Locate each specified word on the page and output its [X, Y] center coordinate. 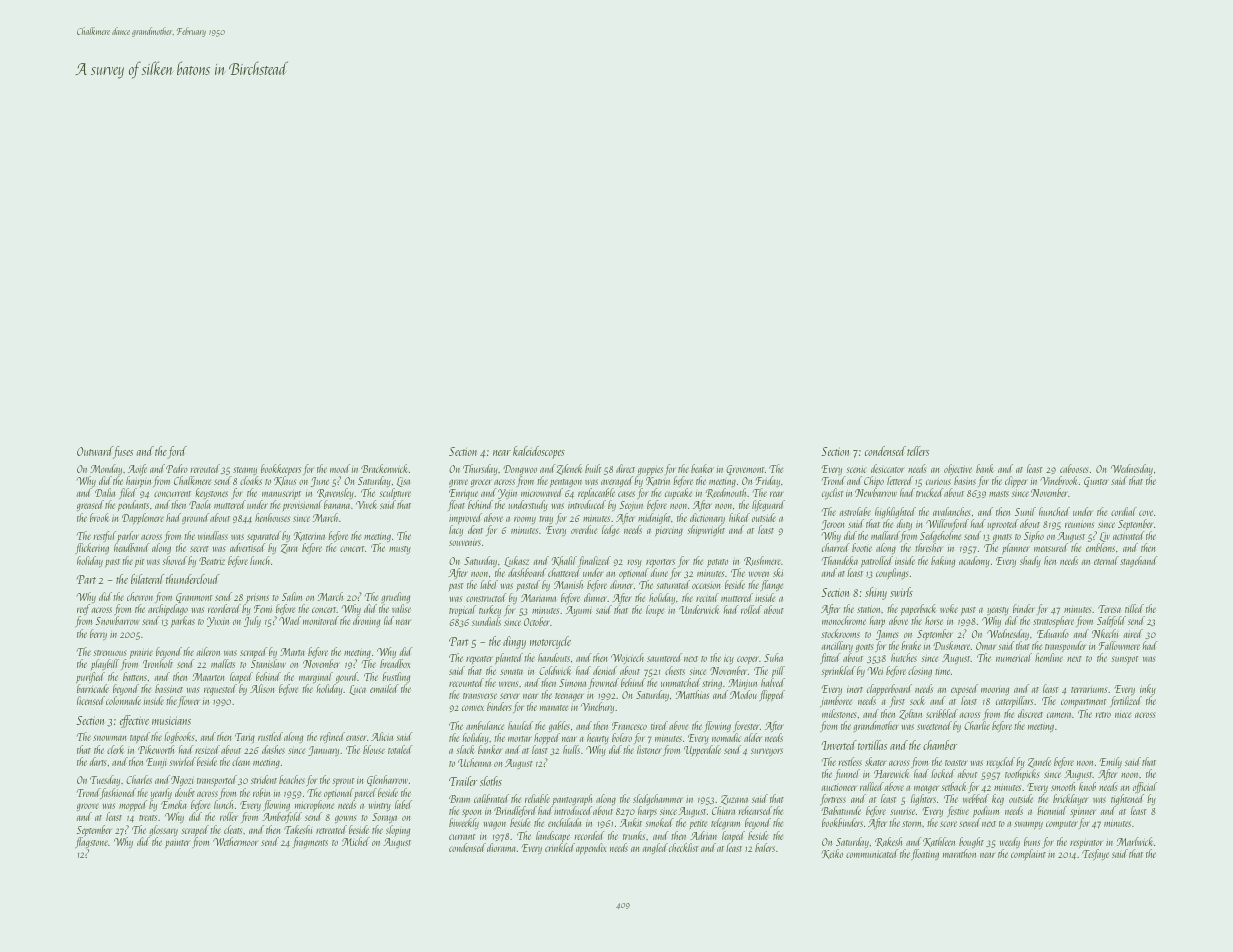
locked [943, 773]
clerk [115, 749]
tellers [918, 451]
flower [189, 701]
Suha [773, 657]
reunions [1079, 524]
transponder [1066, 646]
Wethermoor [235, 841]
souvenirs [465, 542]
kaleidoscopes [539, 452]
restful [105, 536]
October [537, 621]
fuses [123, 452]
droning [366, 621]
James [887, 635]
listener [649, 749]
